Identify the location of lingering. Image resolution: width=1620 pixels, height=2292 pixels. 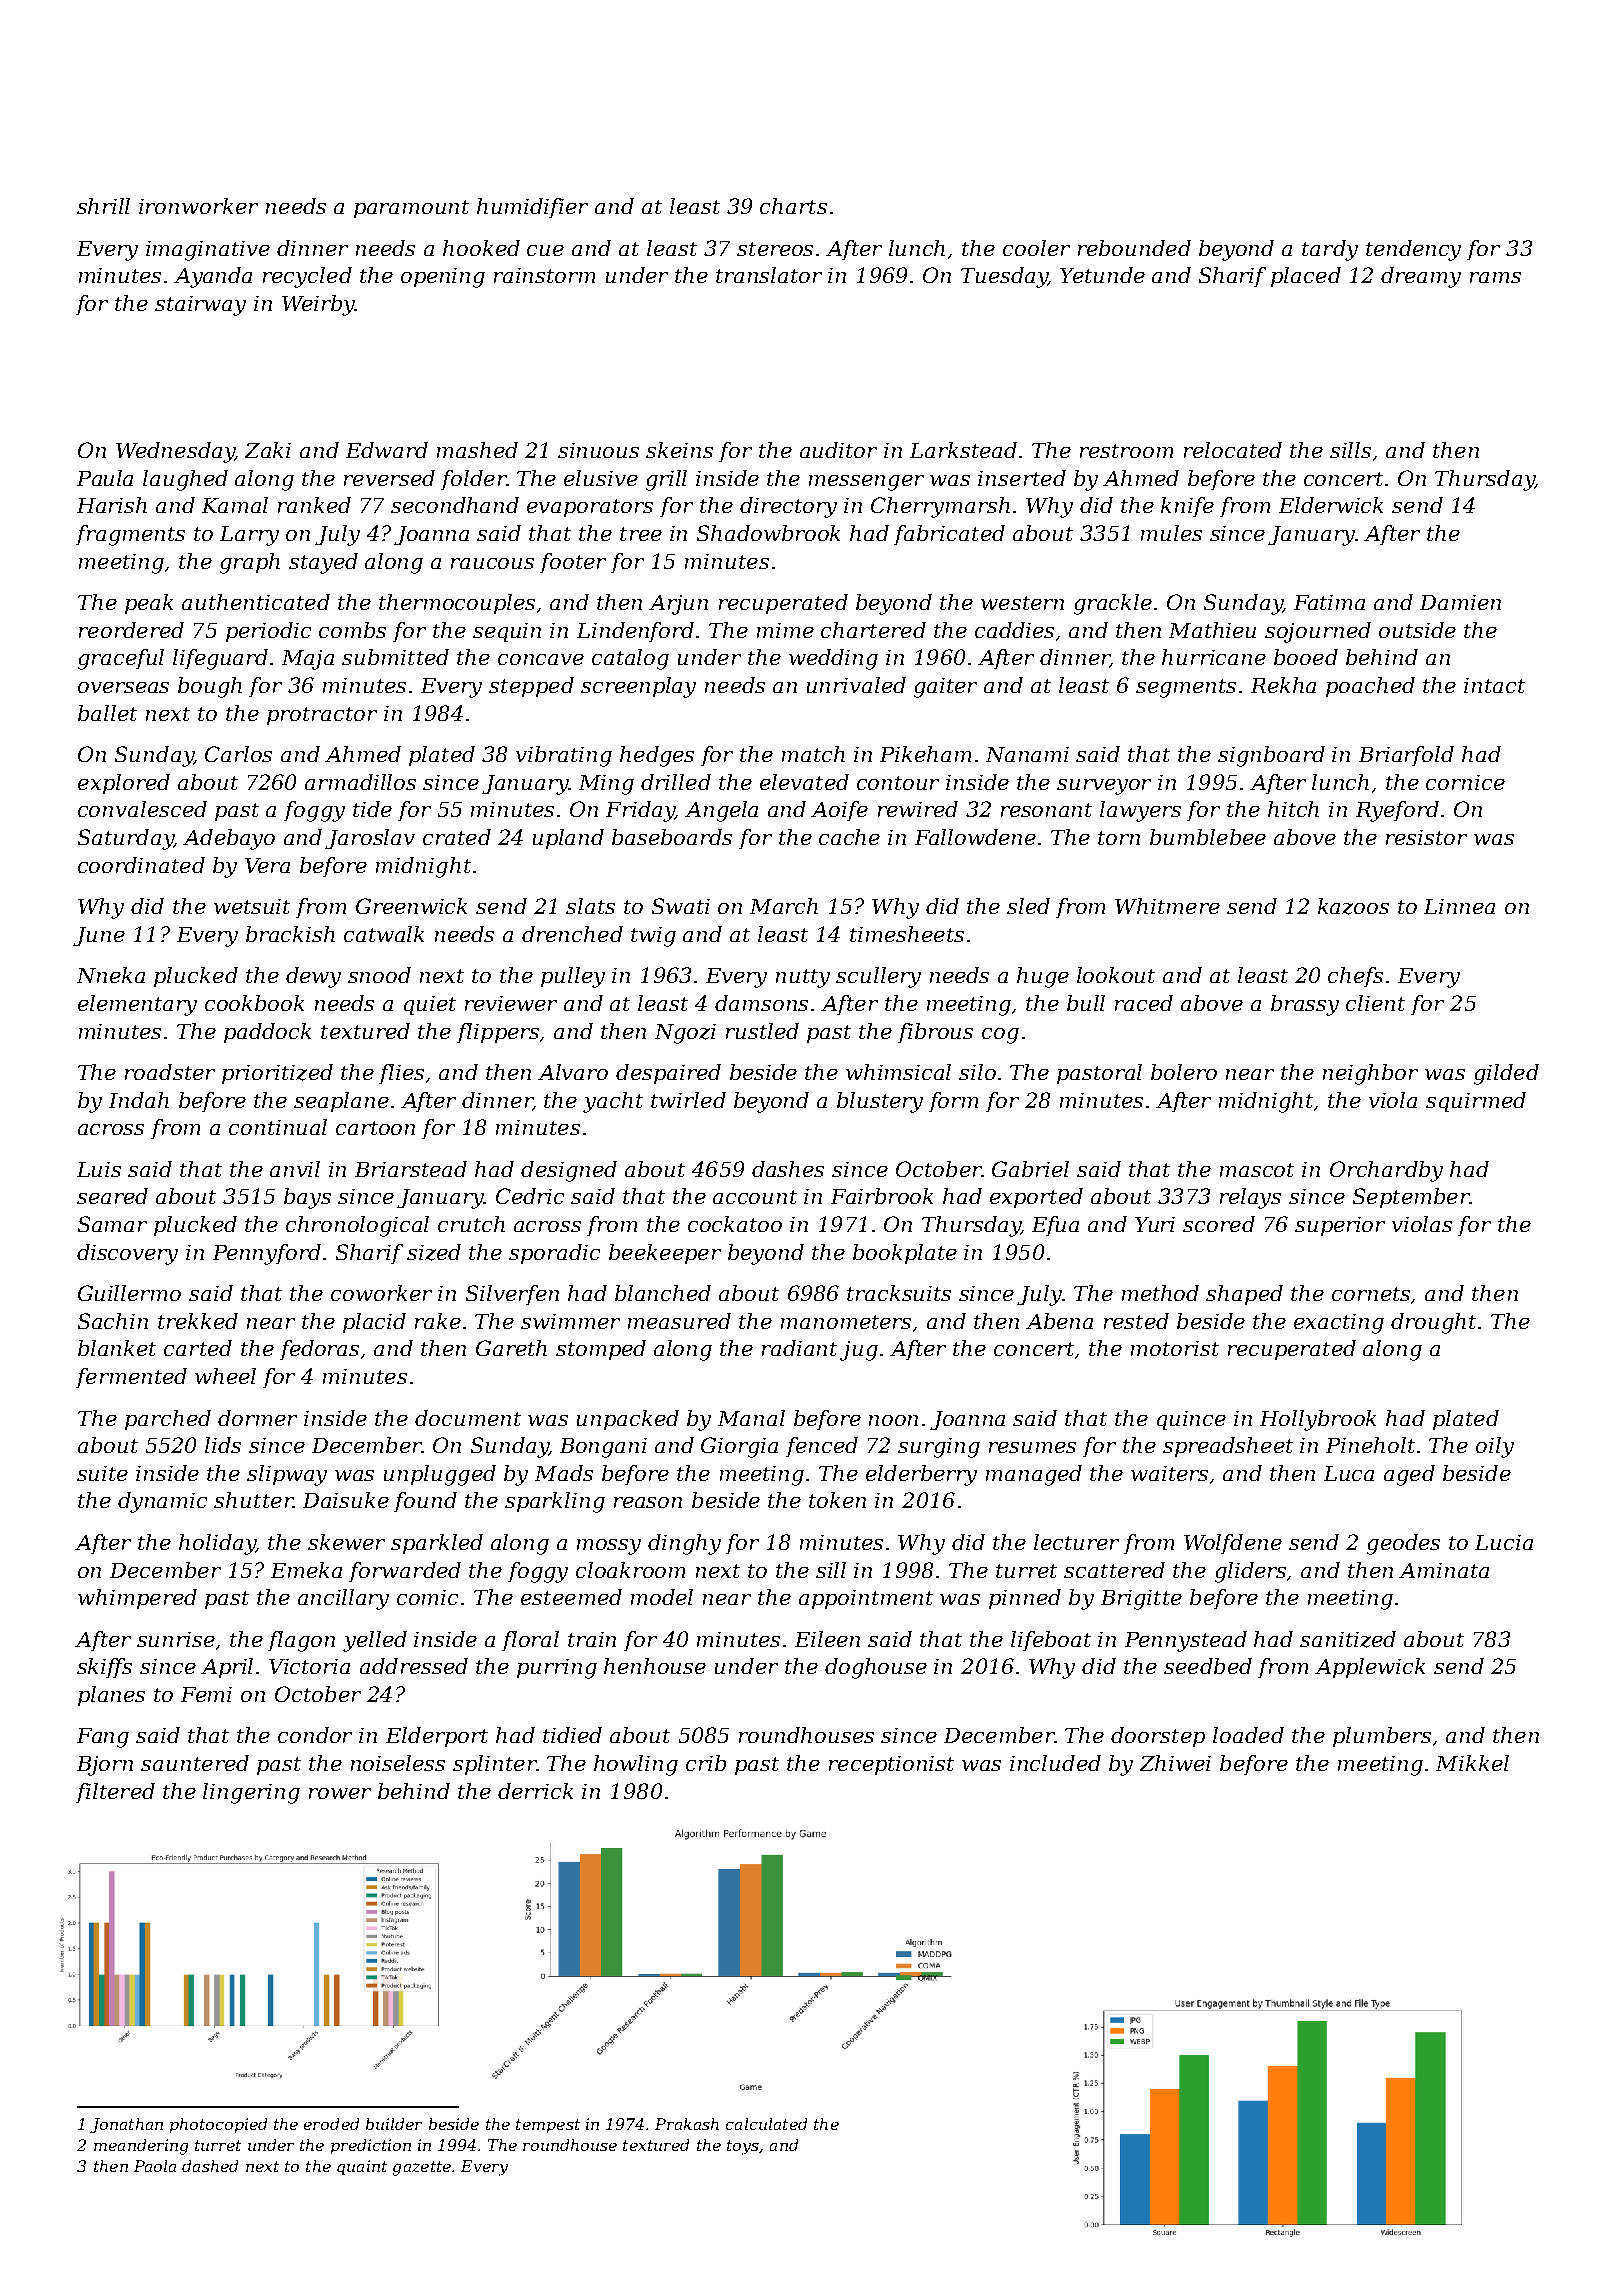
(251, 1793).
